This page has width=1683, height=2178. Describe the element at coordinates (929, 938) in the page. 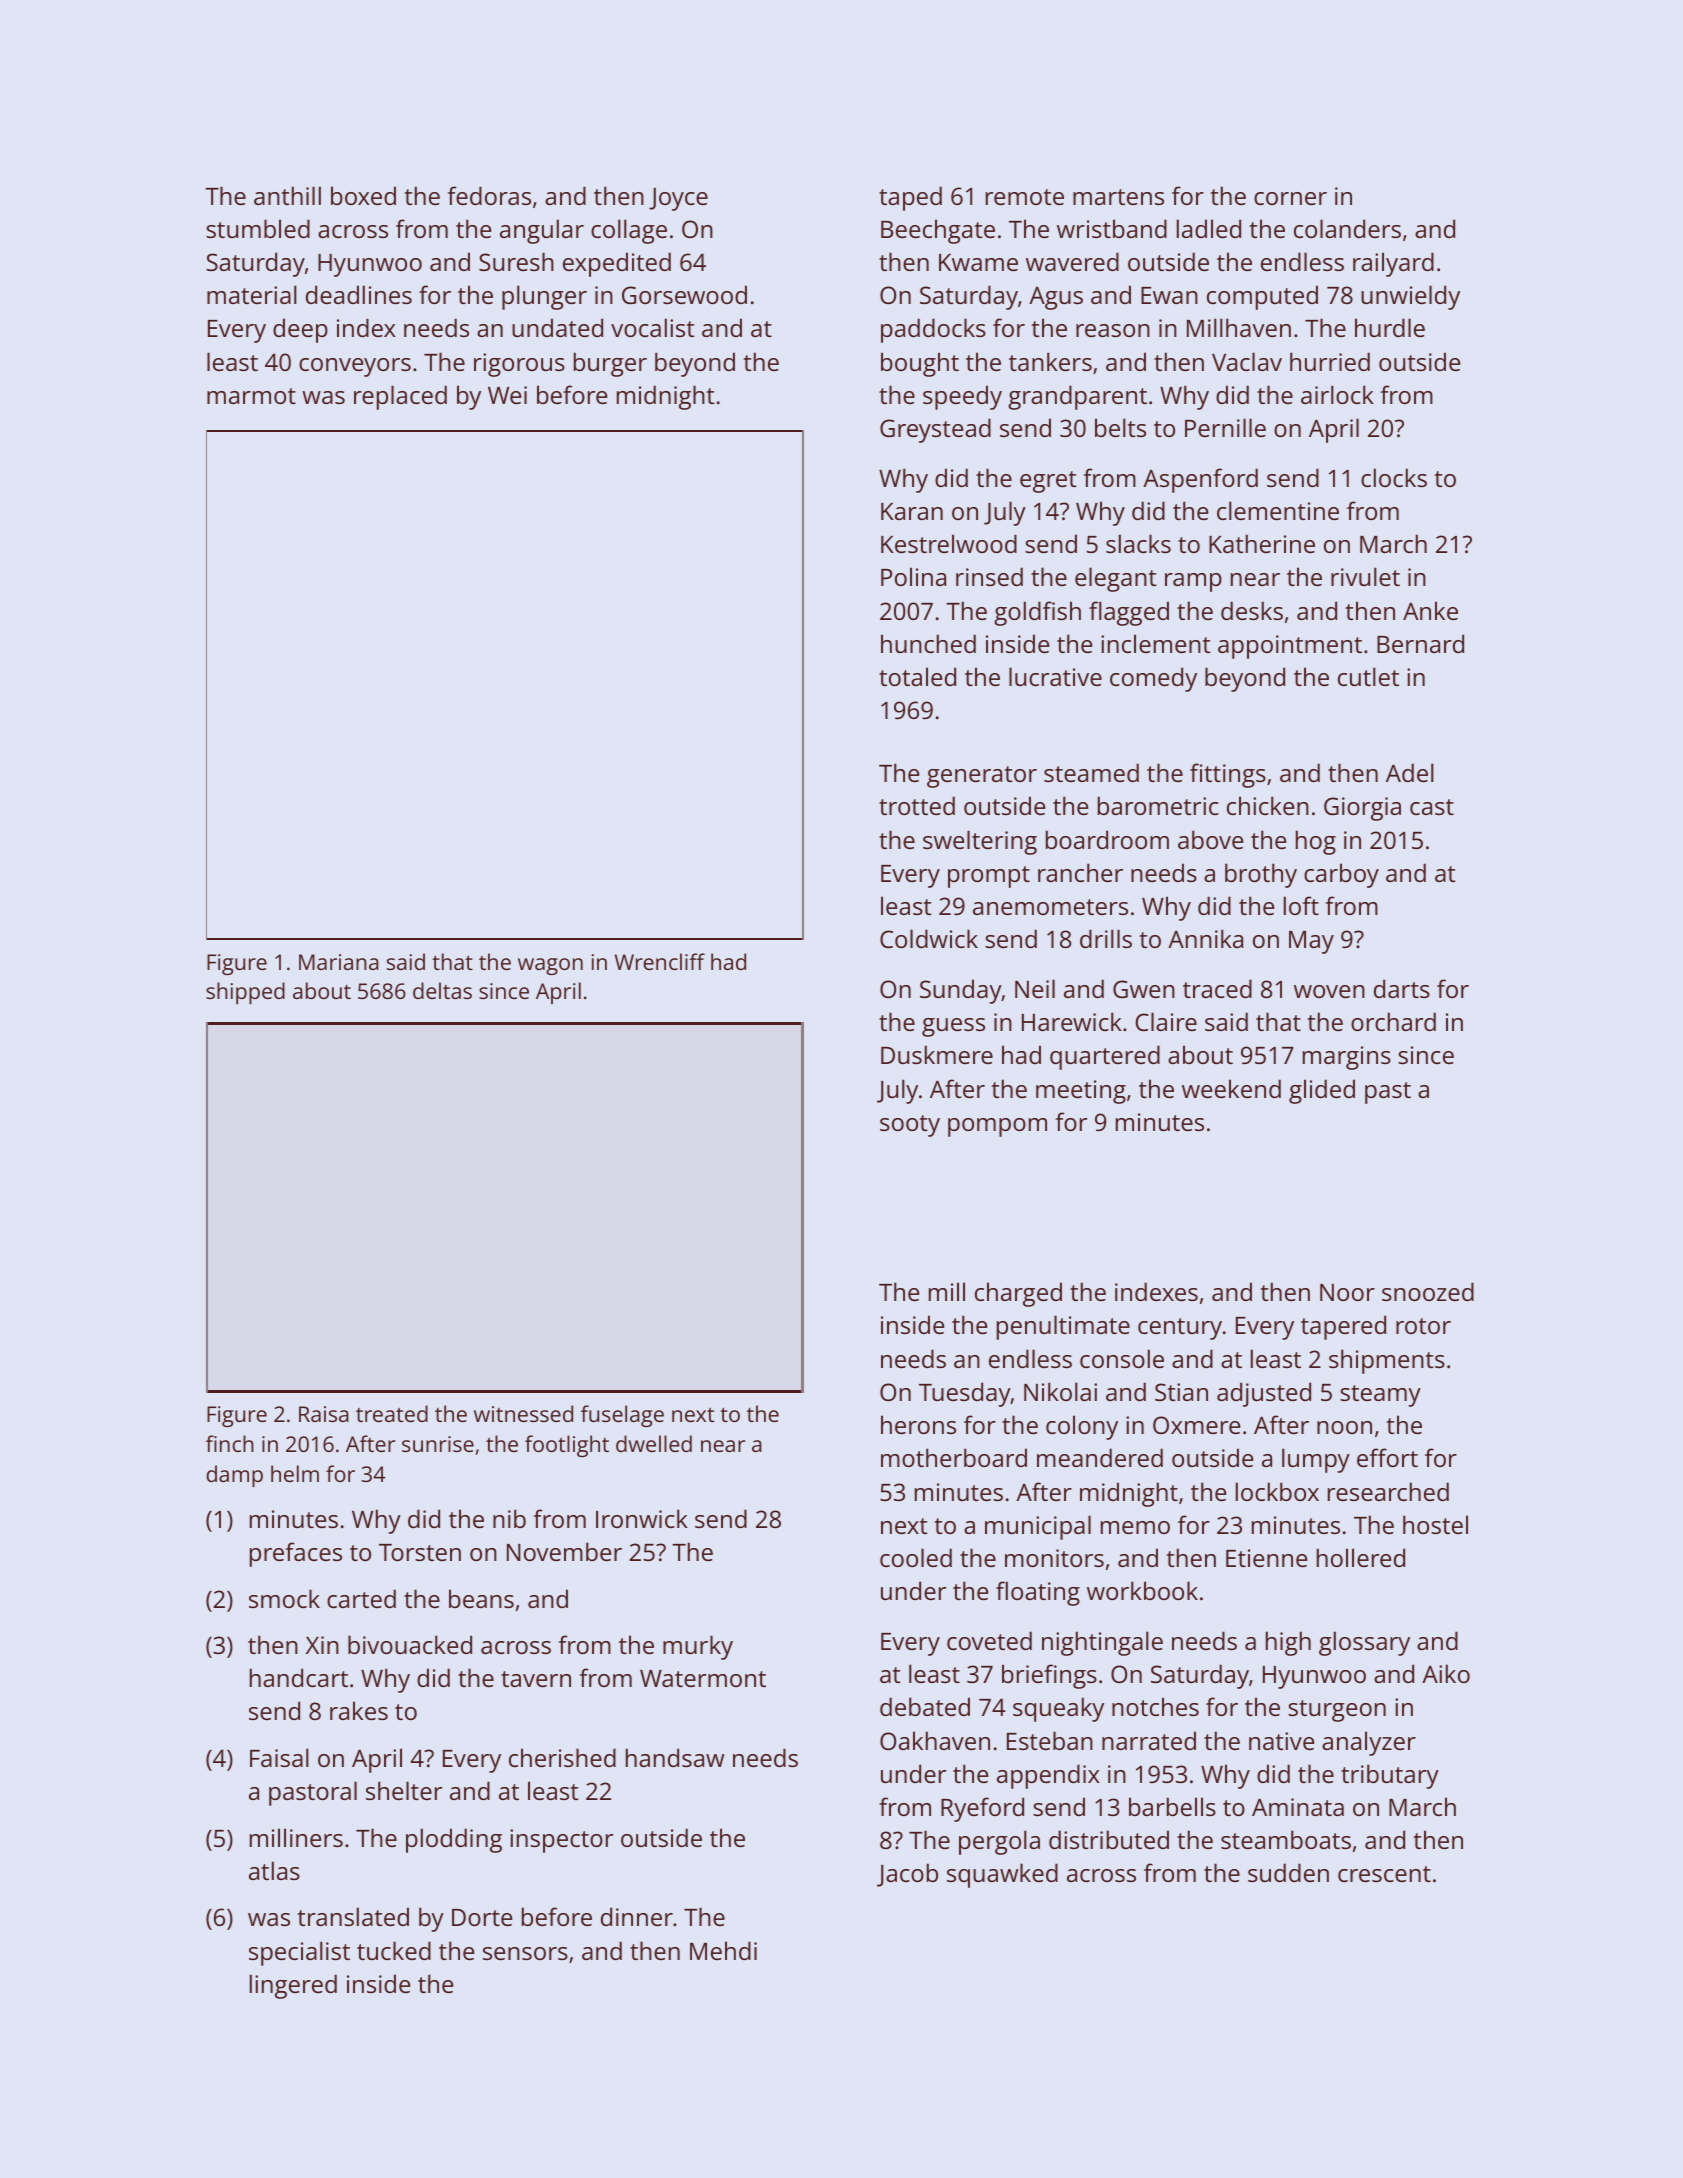

I see `Coldwick` at that location.
